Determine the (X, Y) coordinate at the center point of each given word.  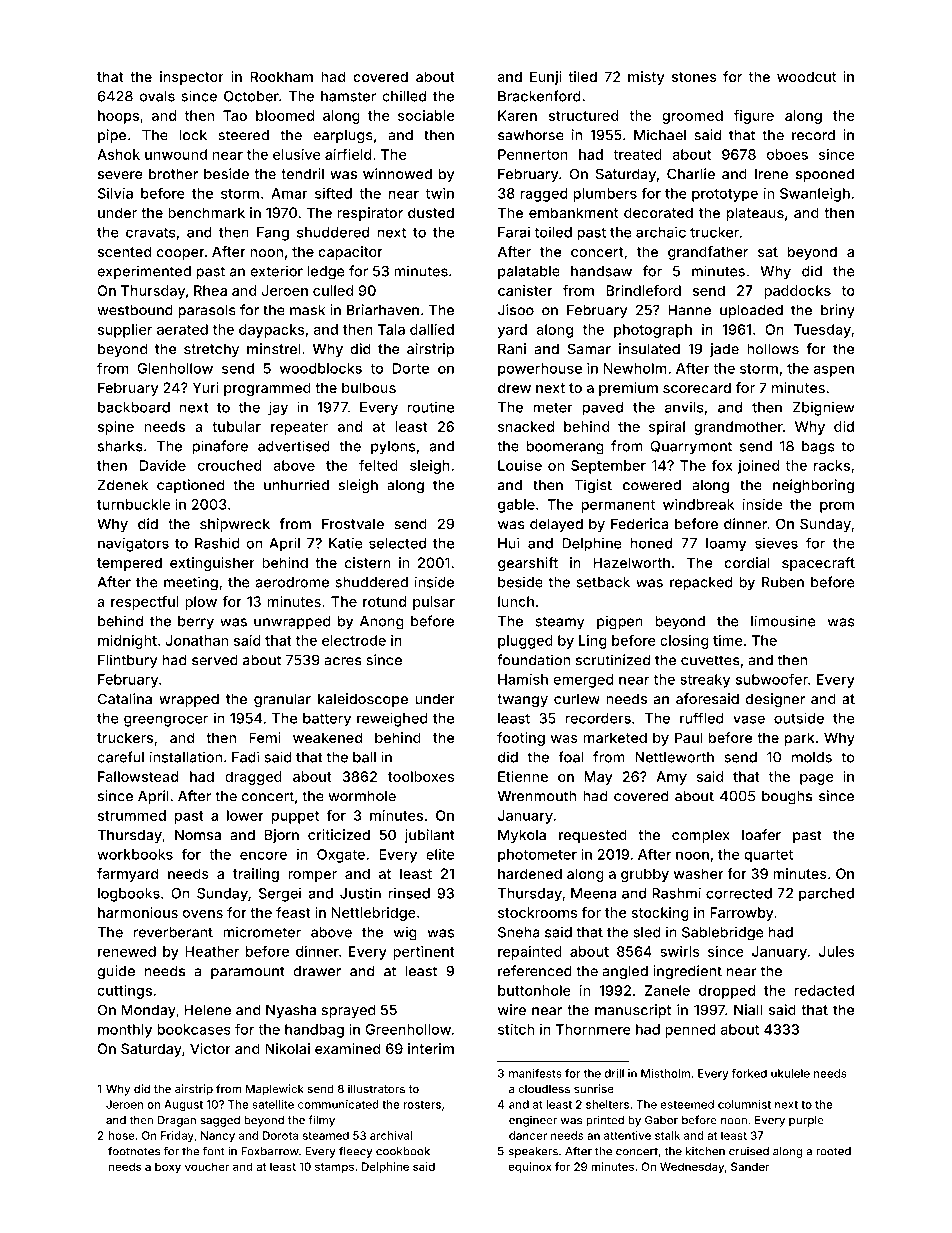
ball (364, 757)
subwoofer (772, 679)
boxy (168, 1168)
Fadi (245, 757)
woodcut (806, 76)
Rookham (282, 76)
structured (583, 115)
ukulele (790, 1073)
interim (431, 1048)
